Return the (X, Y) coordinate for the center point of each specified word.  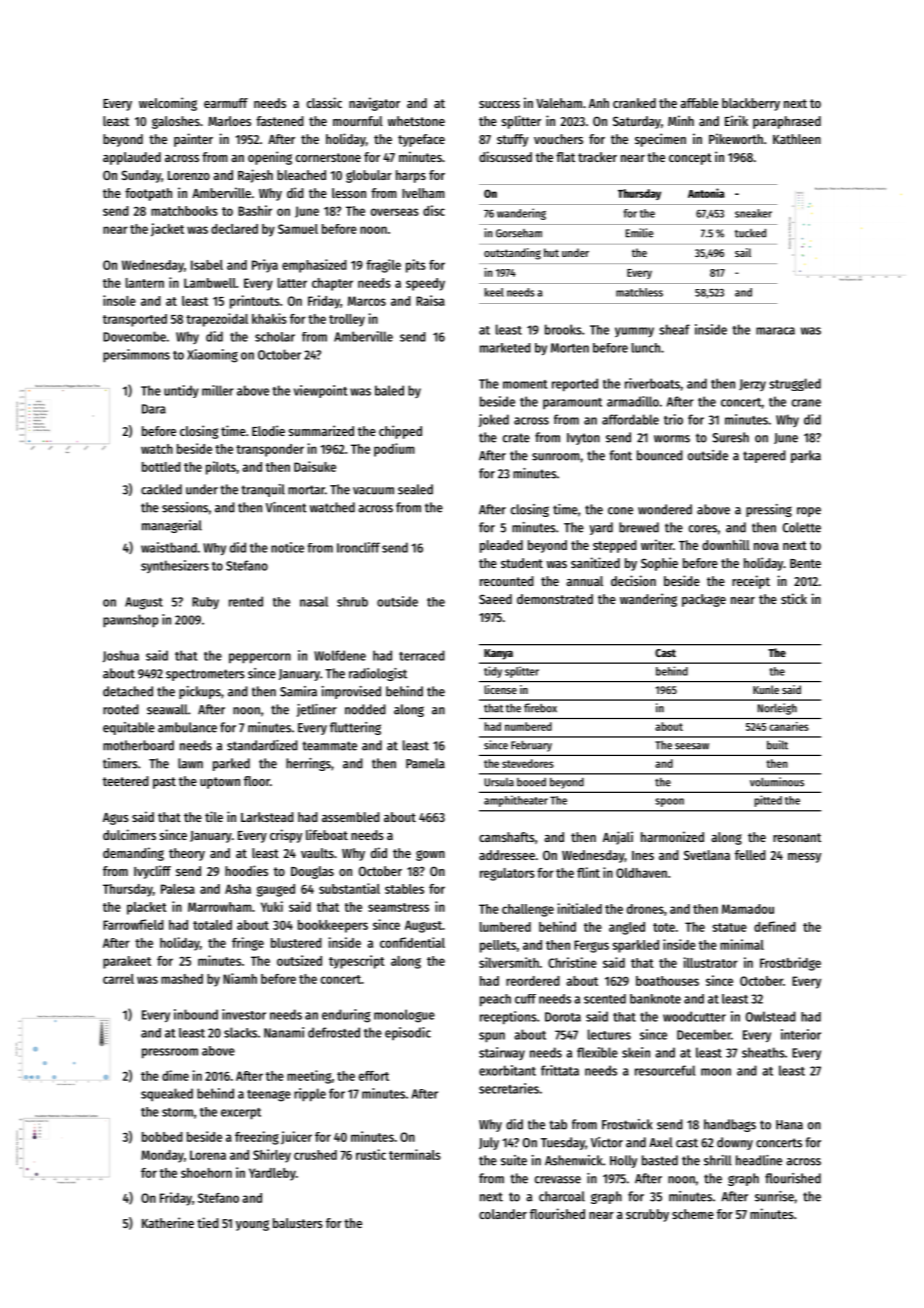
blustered (296, 943)
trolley (347, 320)
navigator (374, 104)
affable (699, 103)
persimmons (136, 356)
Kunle (766, 689)
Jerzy (752, 385)
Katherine (168, 1222)
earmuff (226, 103)
